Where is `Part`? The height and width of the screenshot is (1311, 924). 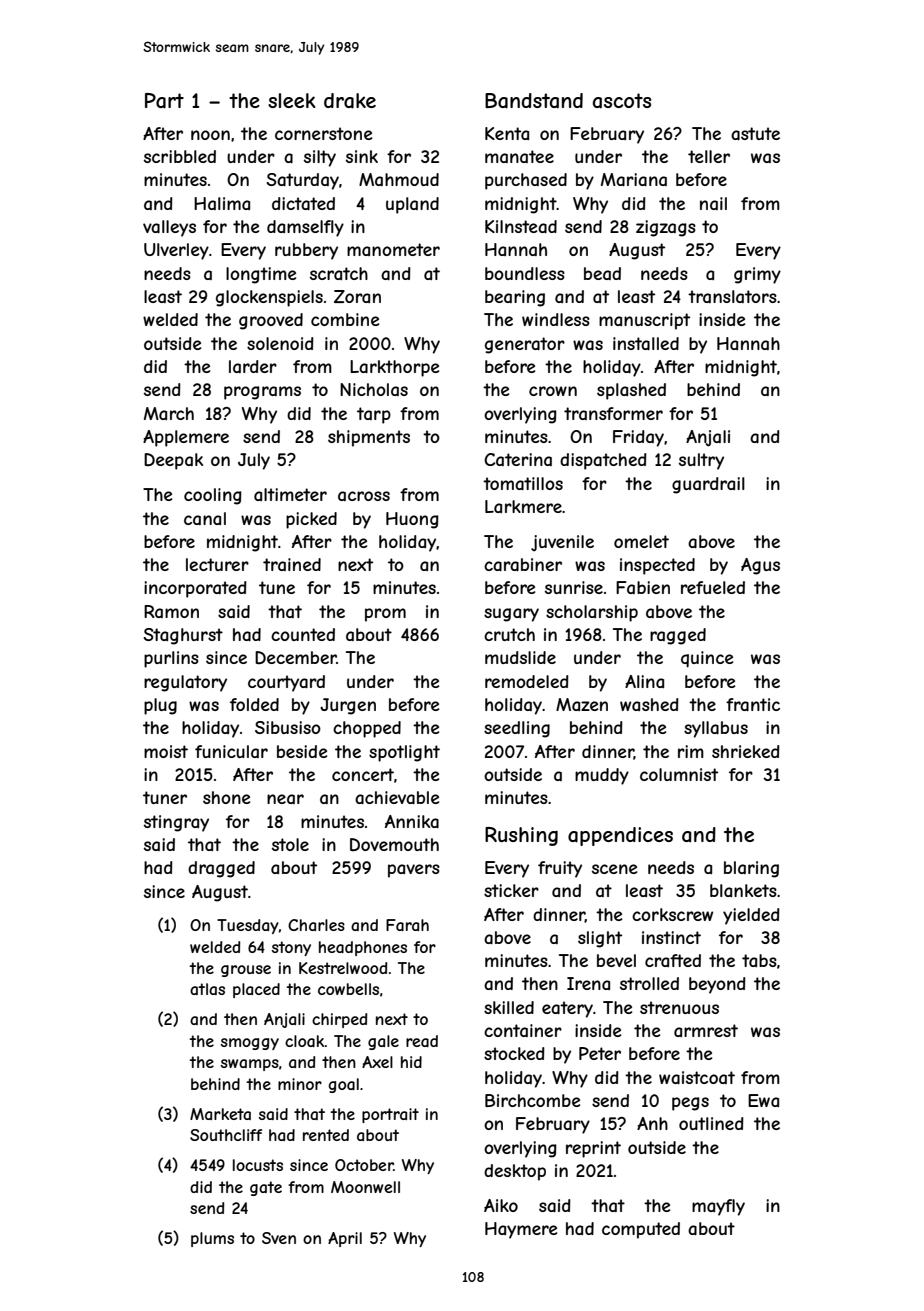
Part is located at coordinates (164, 101).
